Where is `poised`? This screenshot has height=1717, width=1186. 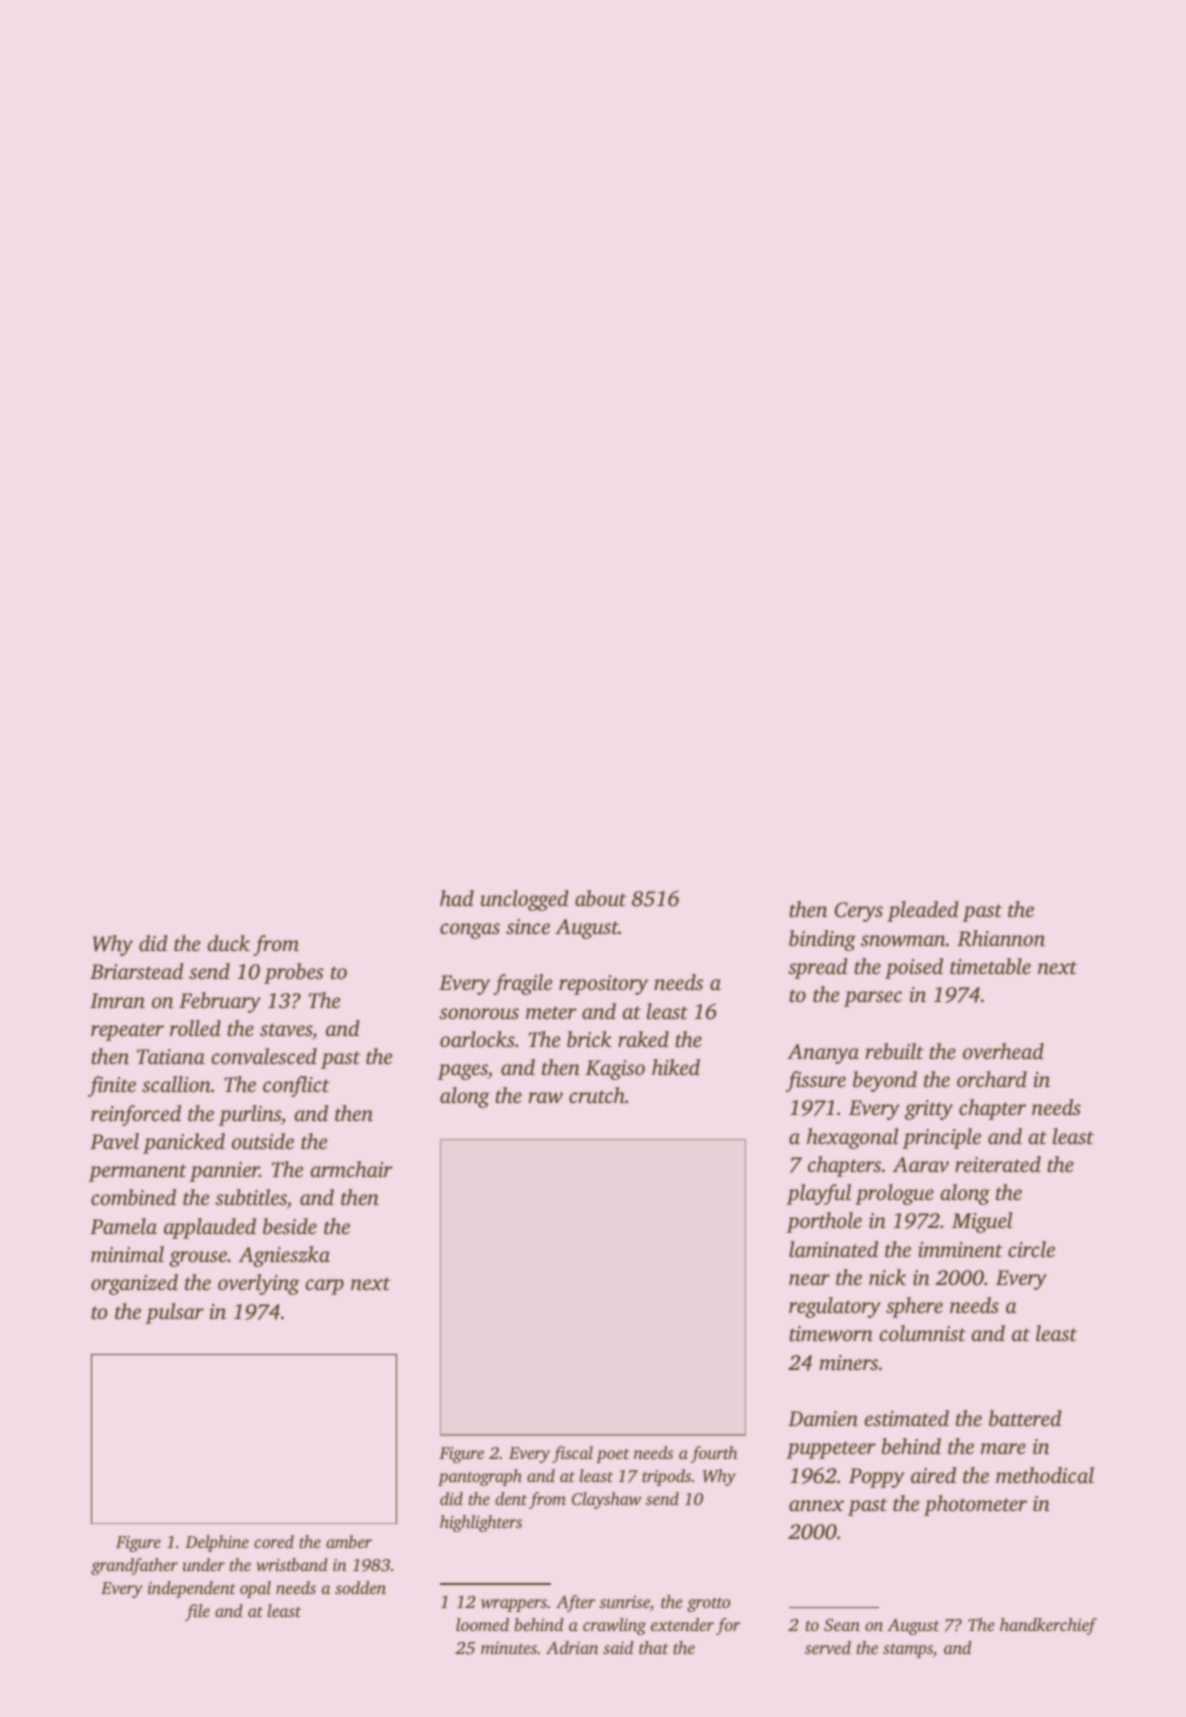
poised is located at coordinates (914, 968).
